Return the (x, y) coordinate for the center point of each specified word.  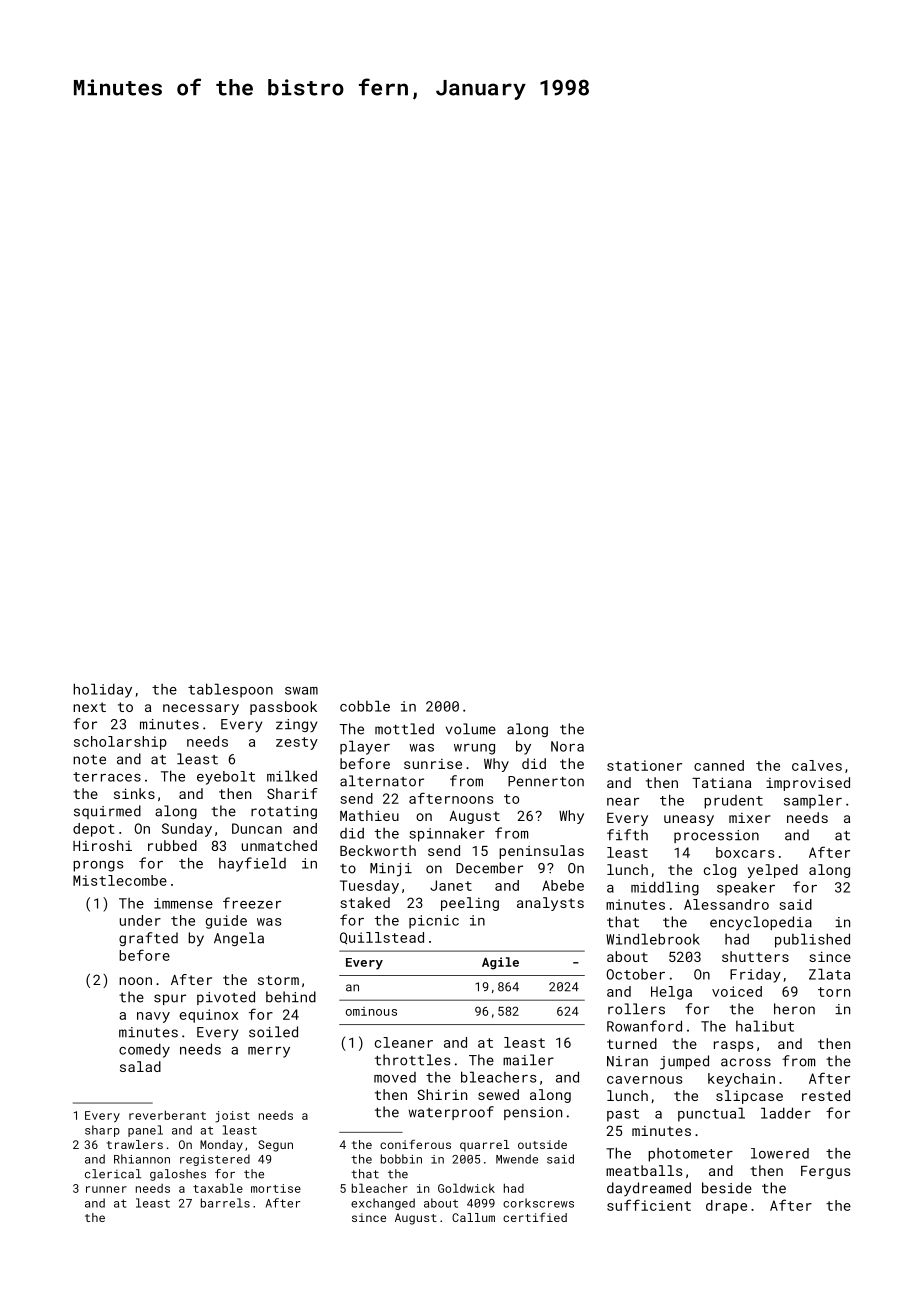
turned (632, 1043)
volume (471, 729)
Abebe (563, 885)
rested (826, 1095)
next (89, 707)
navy (153, 1017)
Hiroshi (102, 845)
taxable (218, 1188)
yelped (773, 871)
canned (719, 765)
